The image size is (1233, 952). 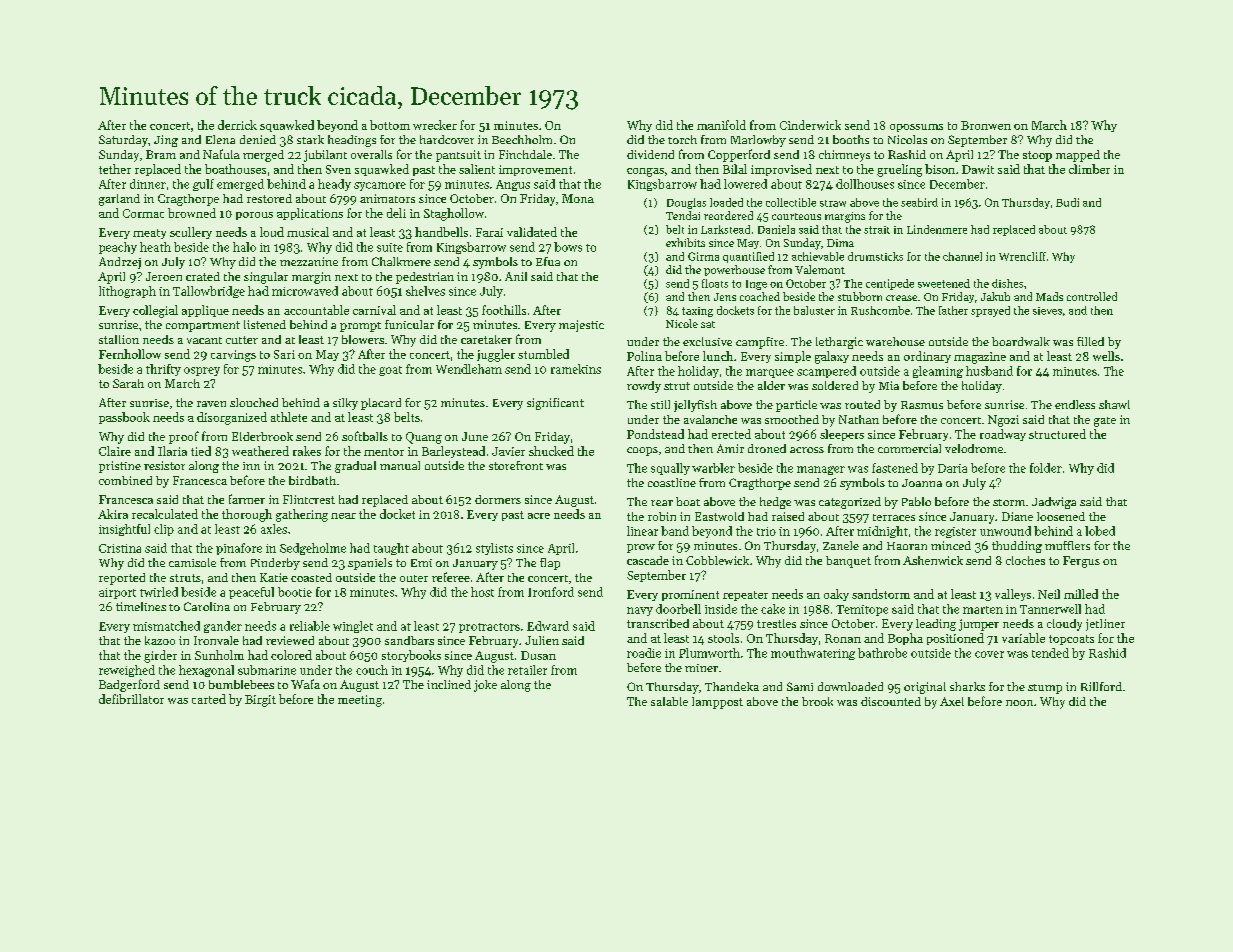 I want to click on salient, so click(x=477, y=169).
